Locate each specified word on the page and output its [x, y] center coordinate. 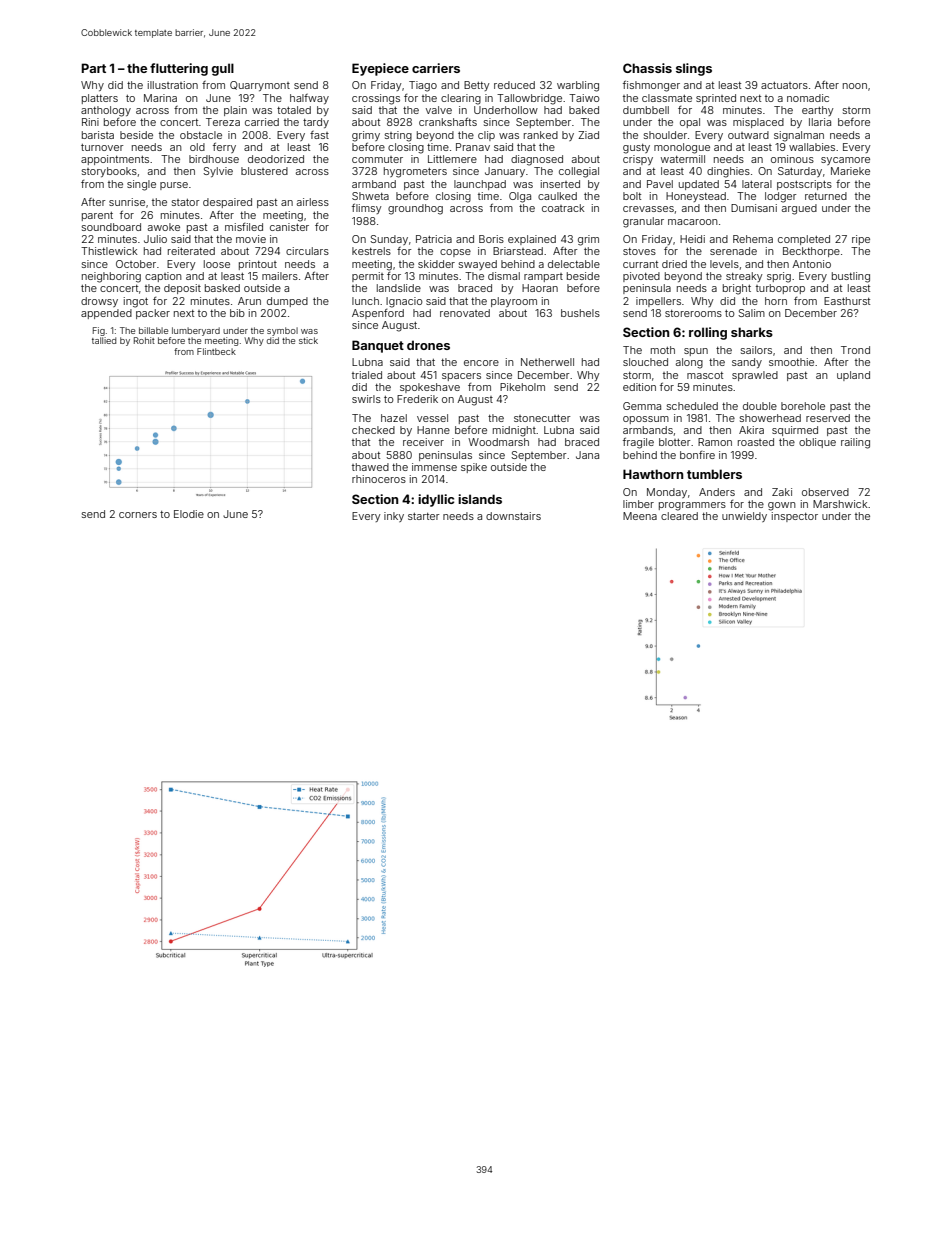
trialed [367, 375]
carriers [436, 68]
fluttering [179, 69]
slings [694, 69]
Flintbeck [216, 351]
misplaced [758, 123]
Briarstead [518, 251]
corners [138, 515]
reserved [828, 418]
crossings [376, 99]
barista [98, 135]
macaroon [693, 222]
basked [222, 288]
